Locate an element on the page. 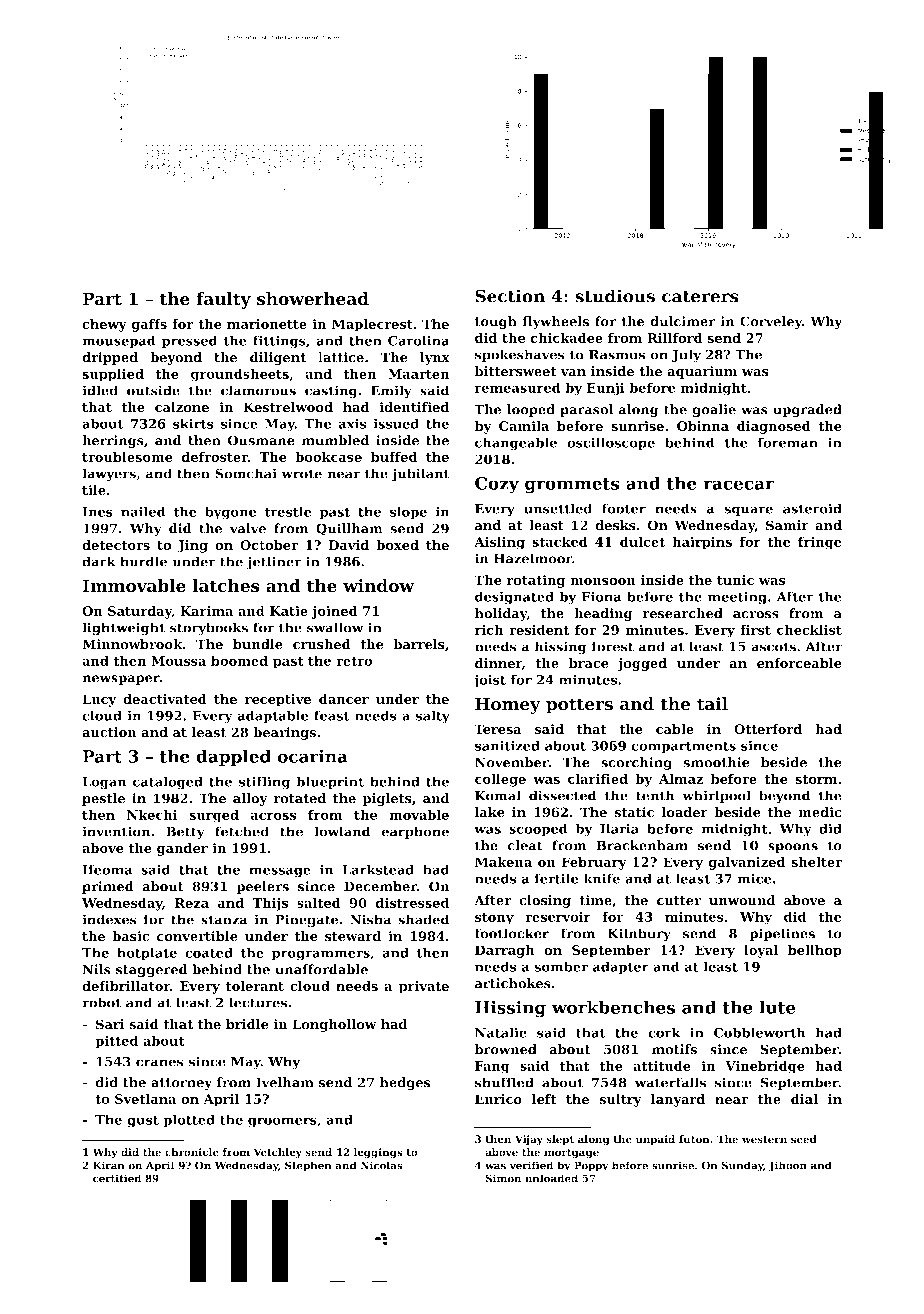 The height and width of the document is (1314, 924). Ifeoma is located at coordinates (107, 869).
